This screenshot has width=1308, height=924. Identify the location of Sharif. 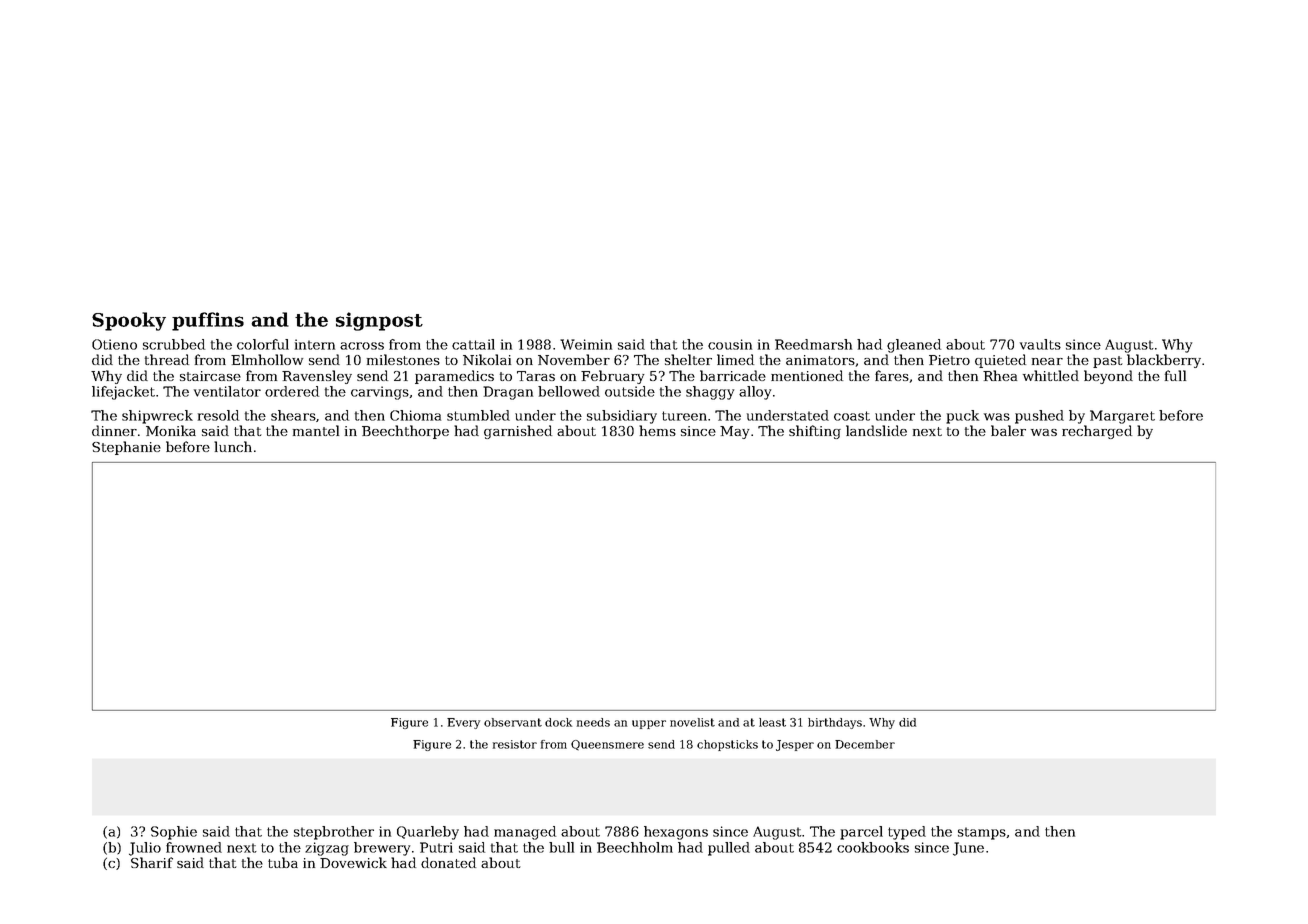
(152, 862).
